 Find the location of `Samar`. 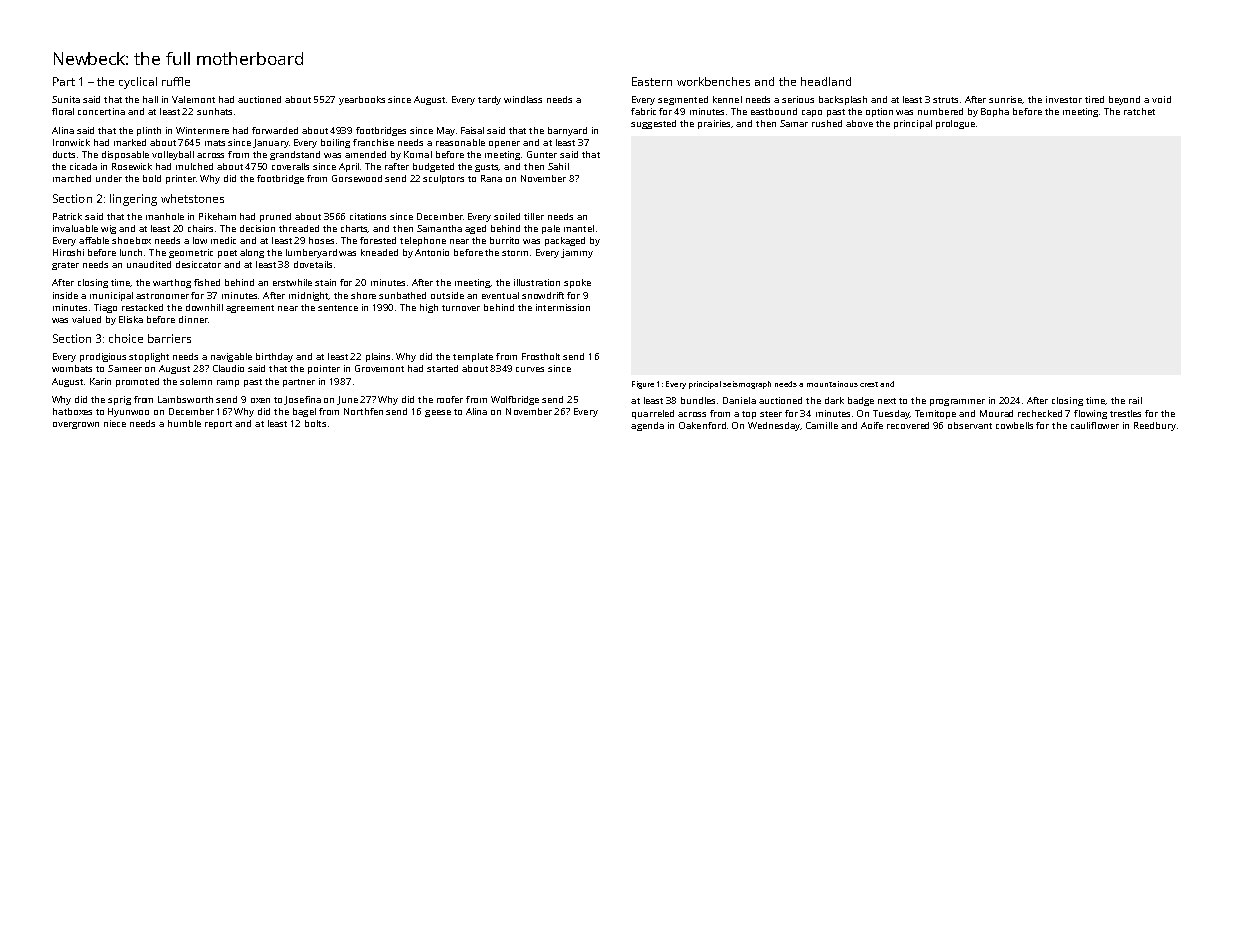

Samar is located at coordinates (794, 123).
